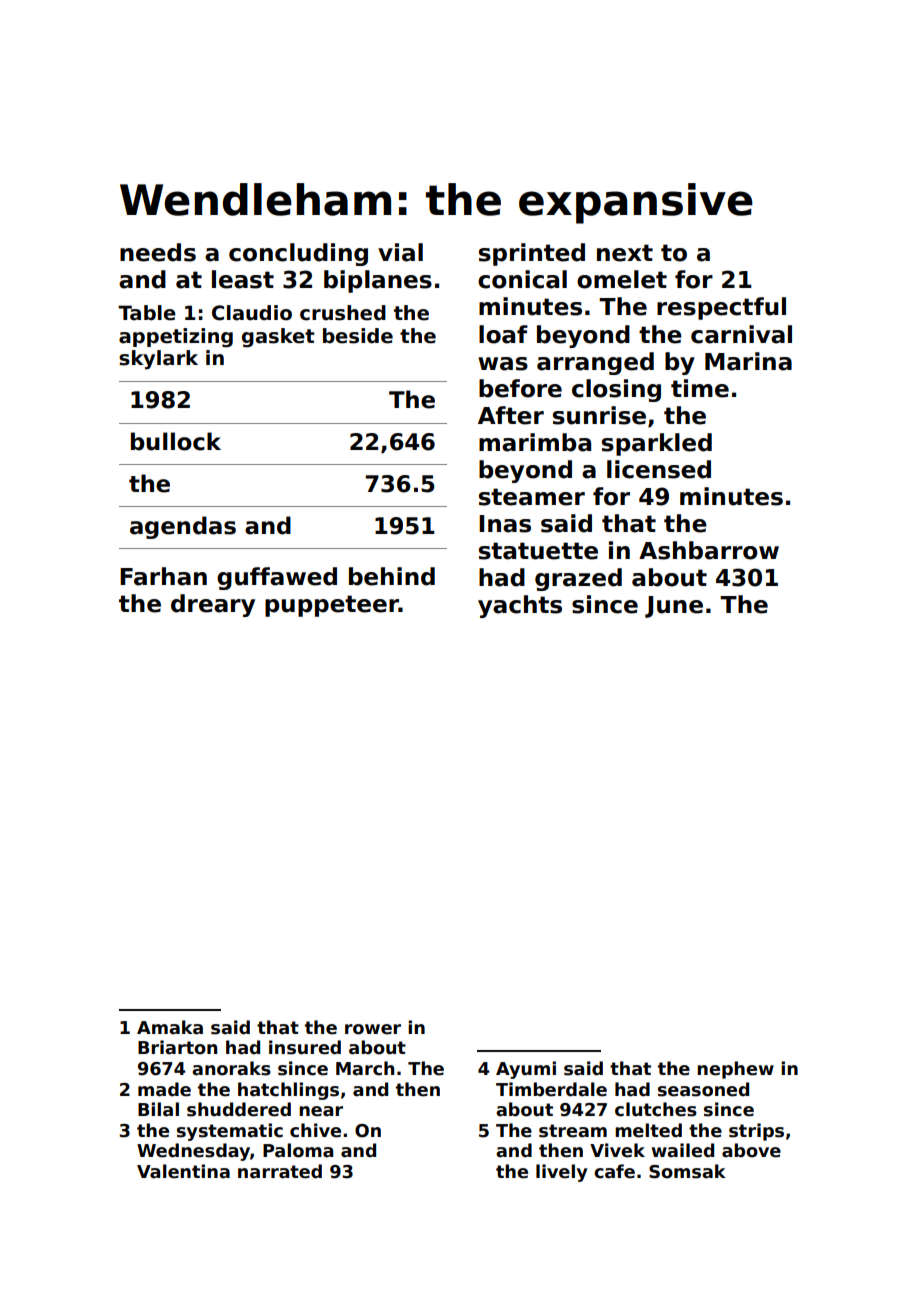  Describe the element at coordinates (526, 1070) in the page. I see `Ayumi` at that location.
